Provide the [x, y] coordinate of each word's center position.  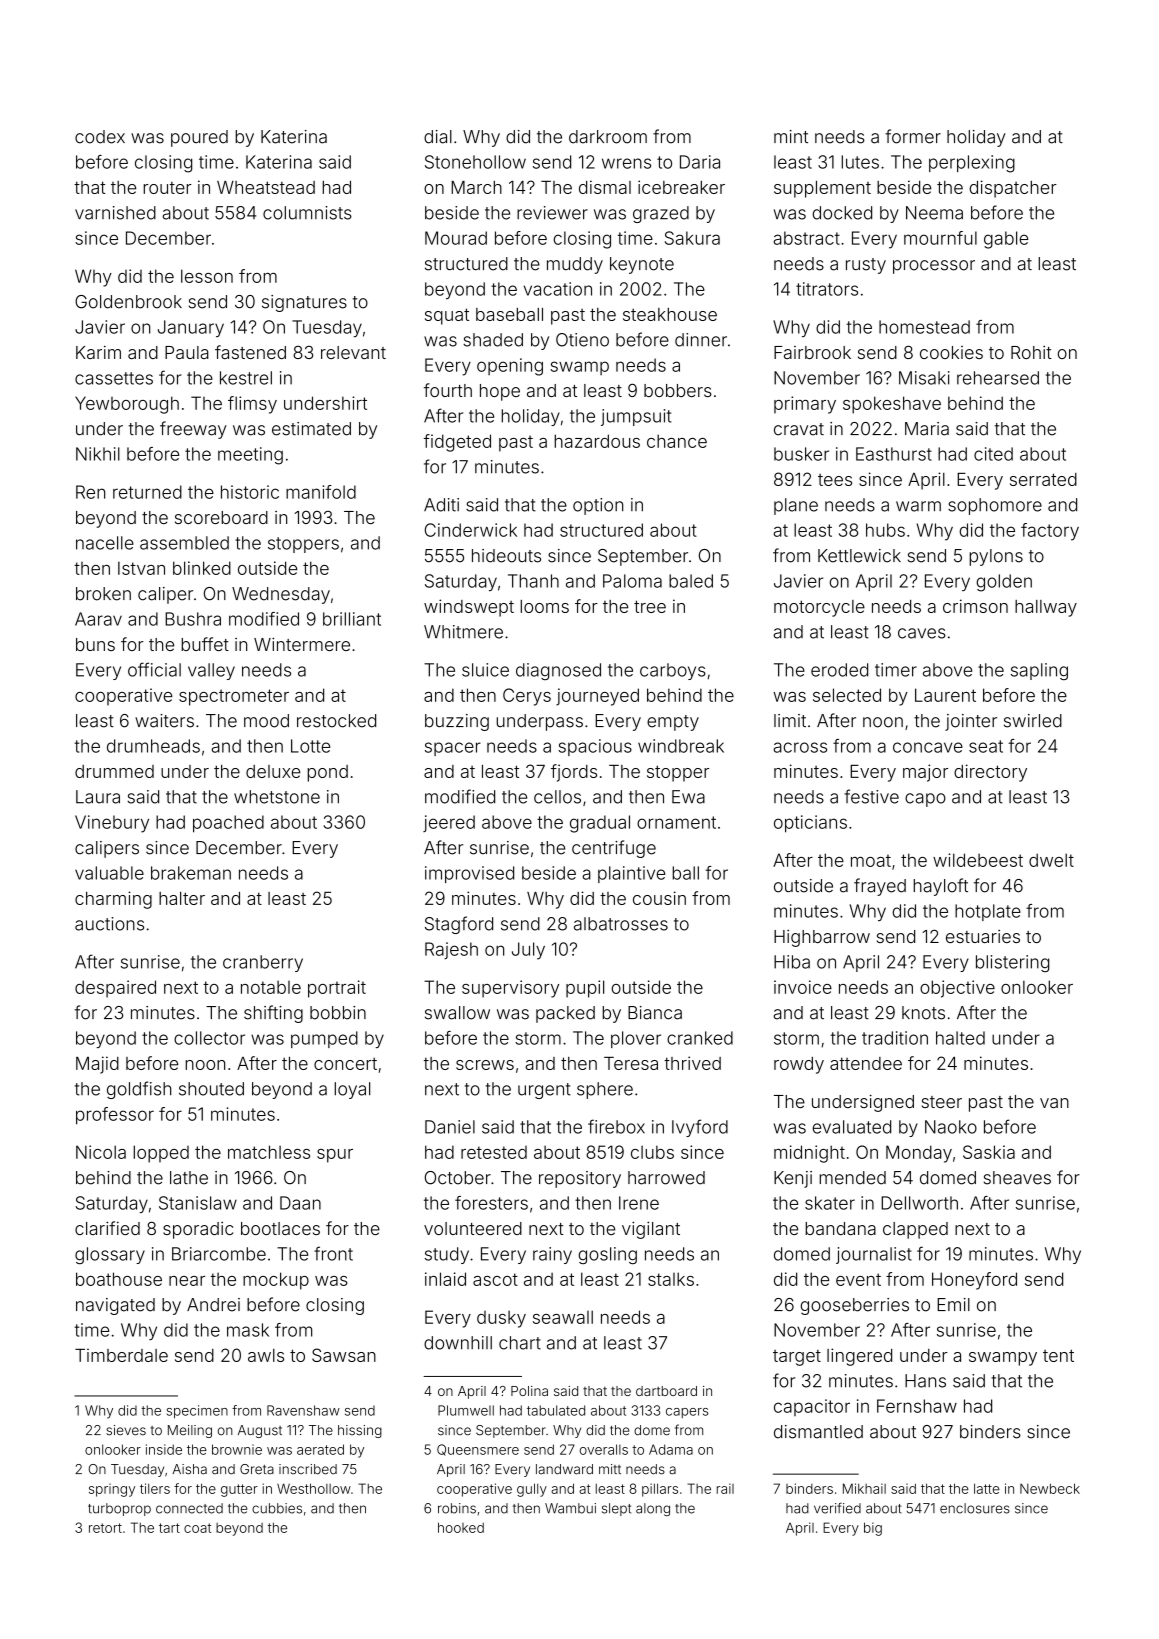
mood [266, 721]
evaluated [851, 1127]
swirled [1033, 721]
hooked [461, 1527]
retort [105, 1528]
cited [993, 454]
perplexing [972, 164]
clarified [107, 1228]
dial [438, 137]
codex [100, 137]
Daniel [450, 1127]
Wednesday [281, 595]
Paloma [632, 581]
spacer [453, 749]
